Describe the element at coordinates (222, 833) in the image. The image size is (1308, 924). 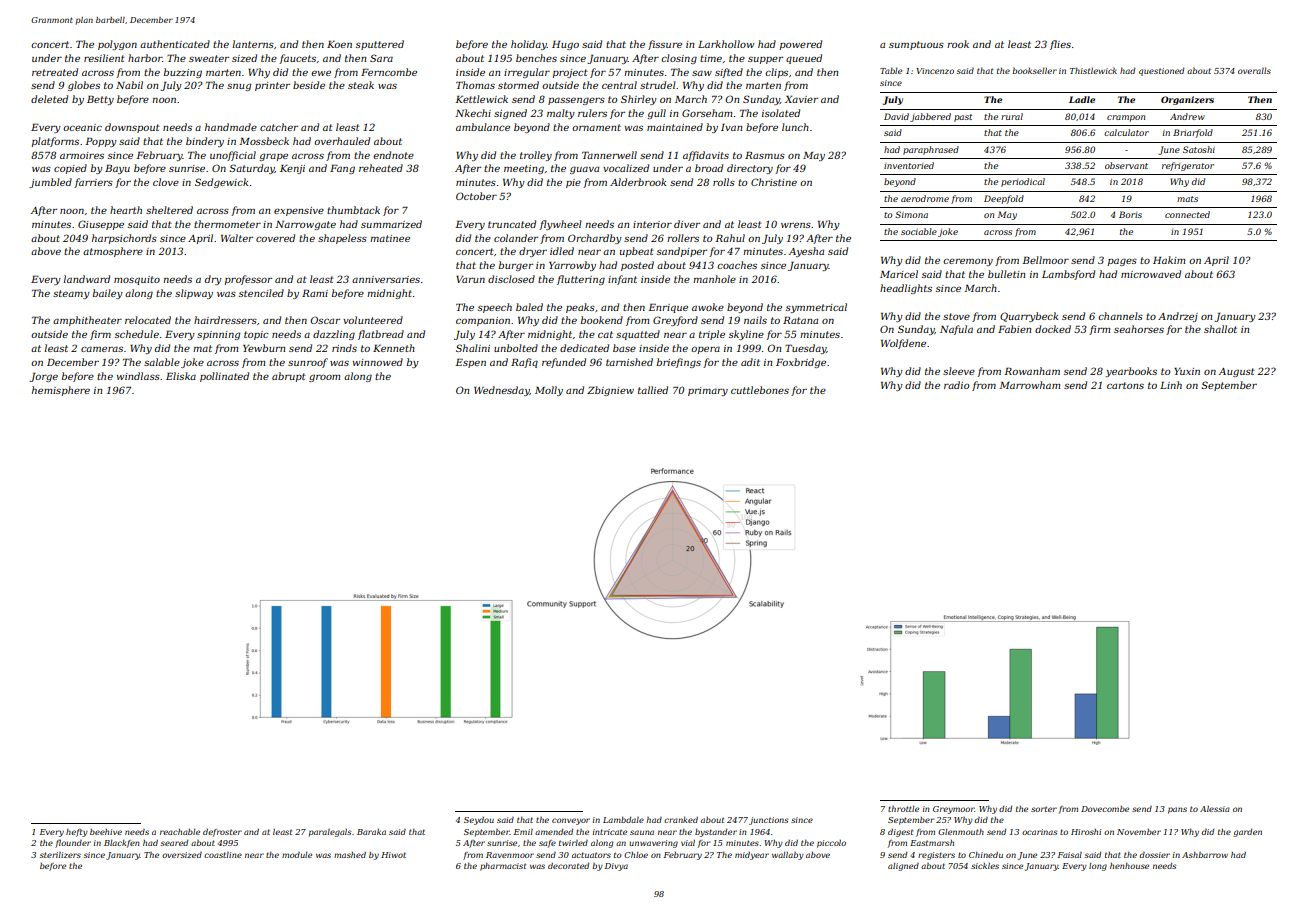
I see `defroster` at that location.
